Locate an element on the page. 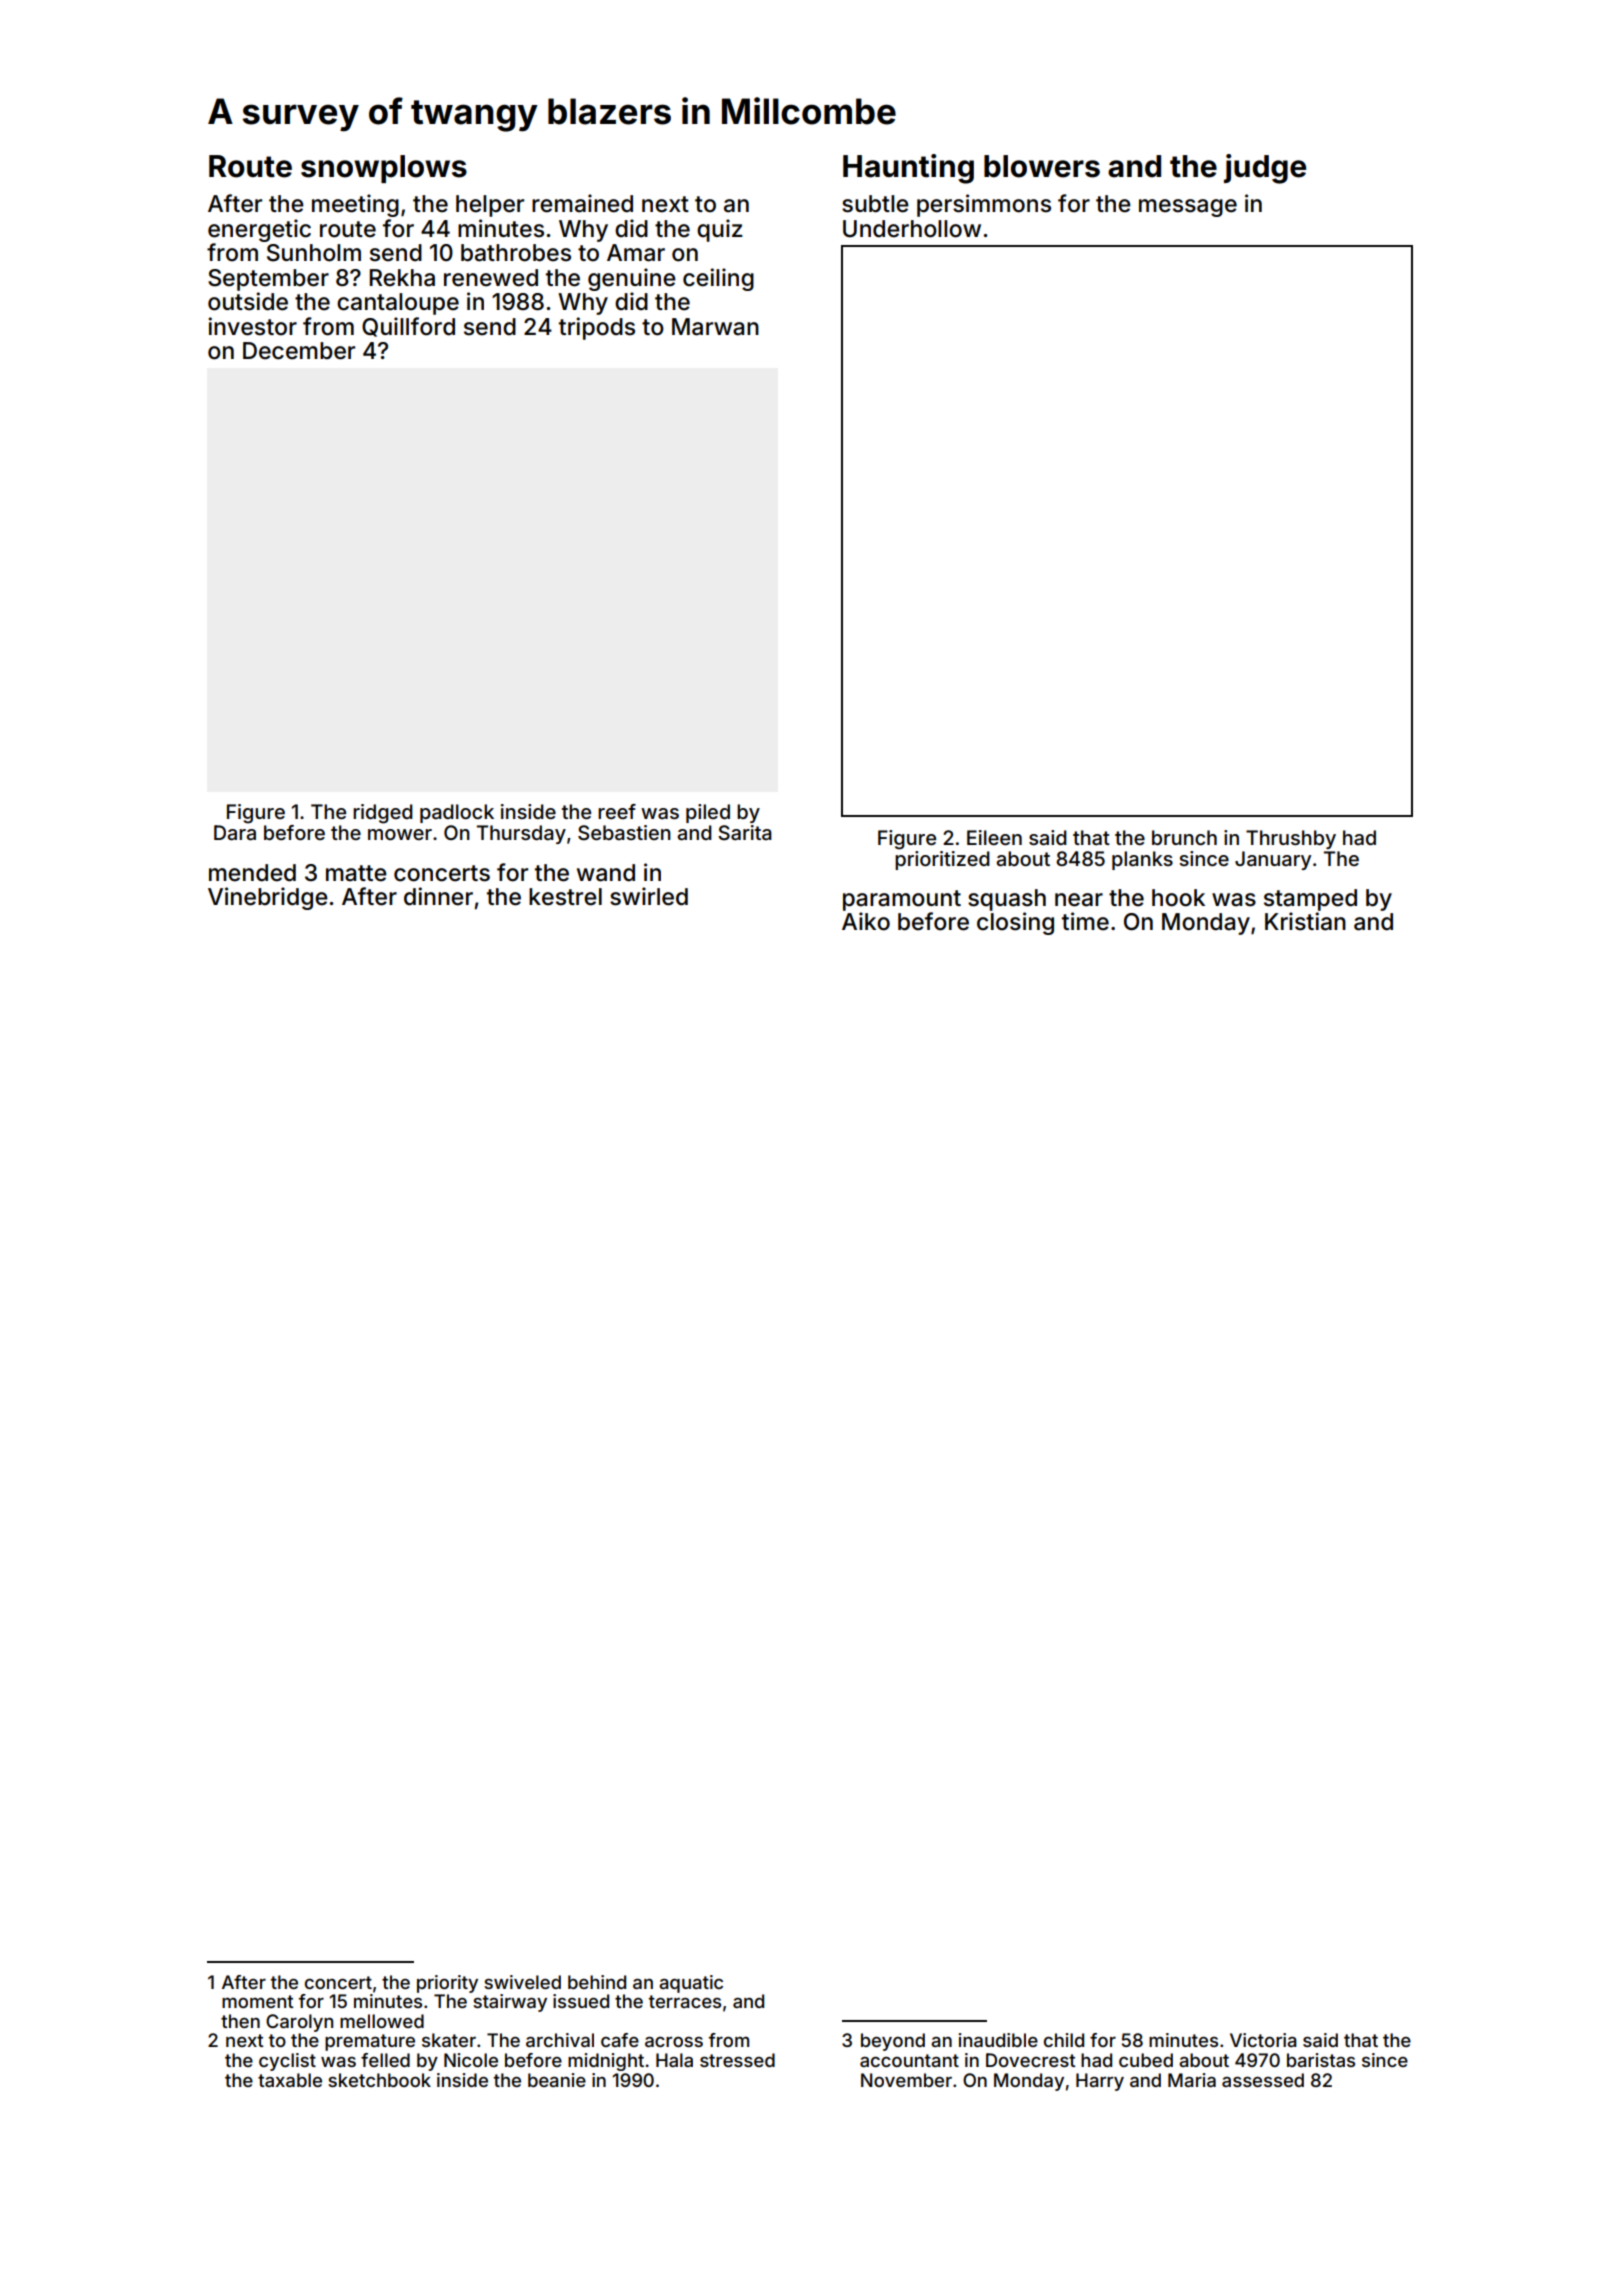  assessed is located at coordinates (1263, 2080).
